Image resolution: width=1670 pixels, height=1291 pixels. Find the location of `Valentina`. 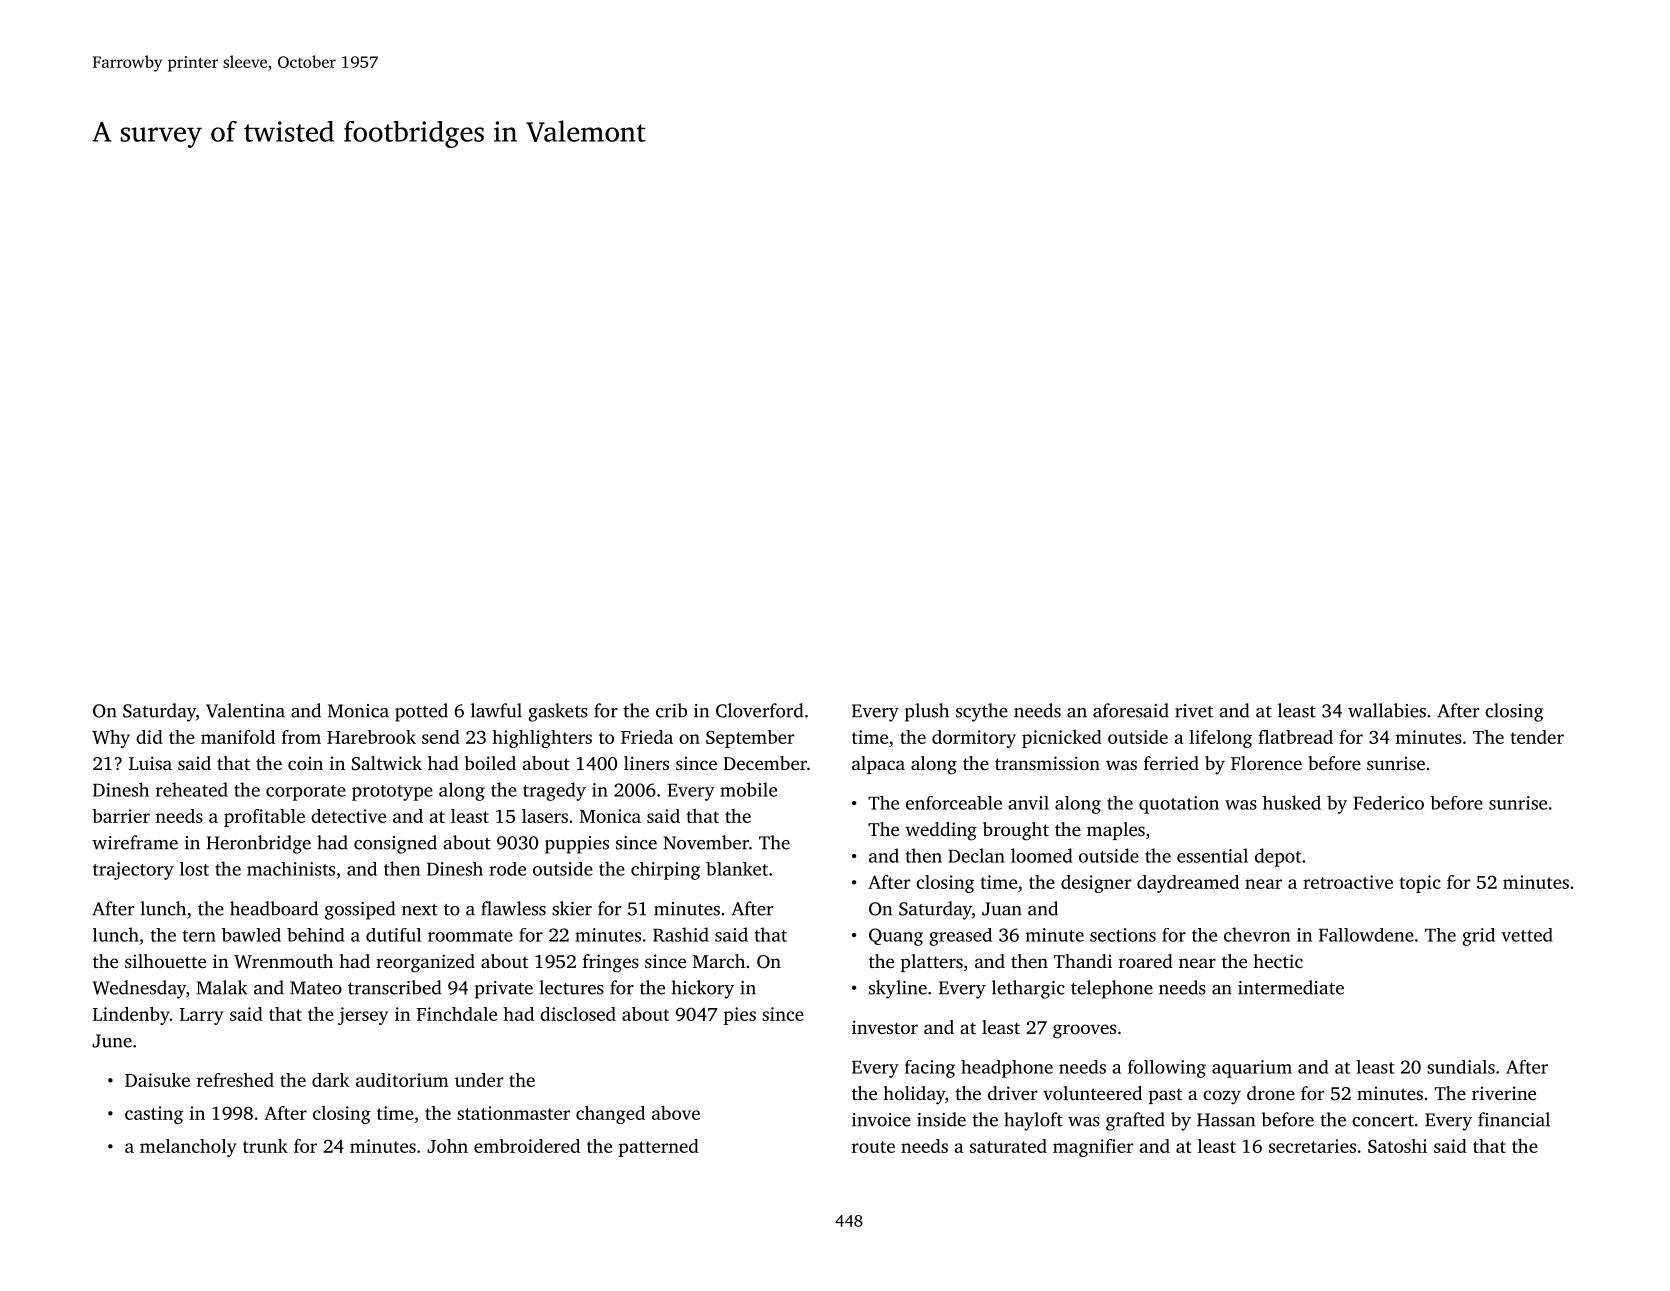

Valentina is located at coordinates (245, 710).
